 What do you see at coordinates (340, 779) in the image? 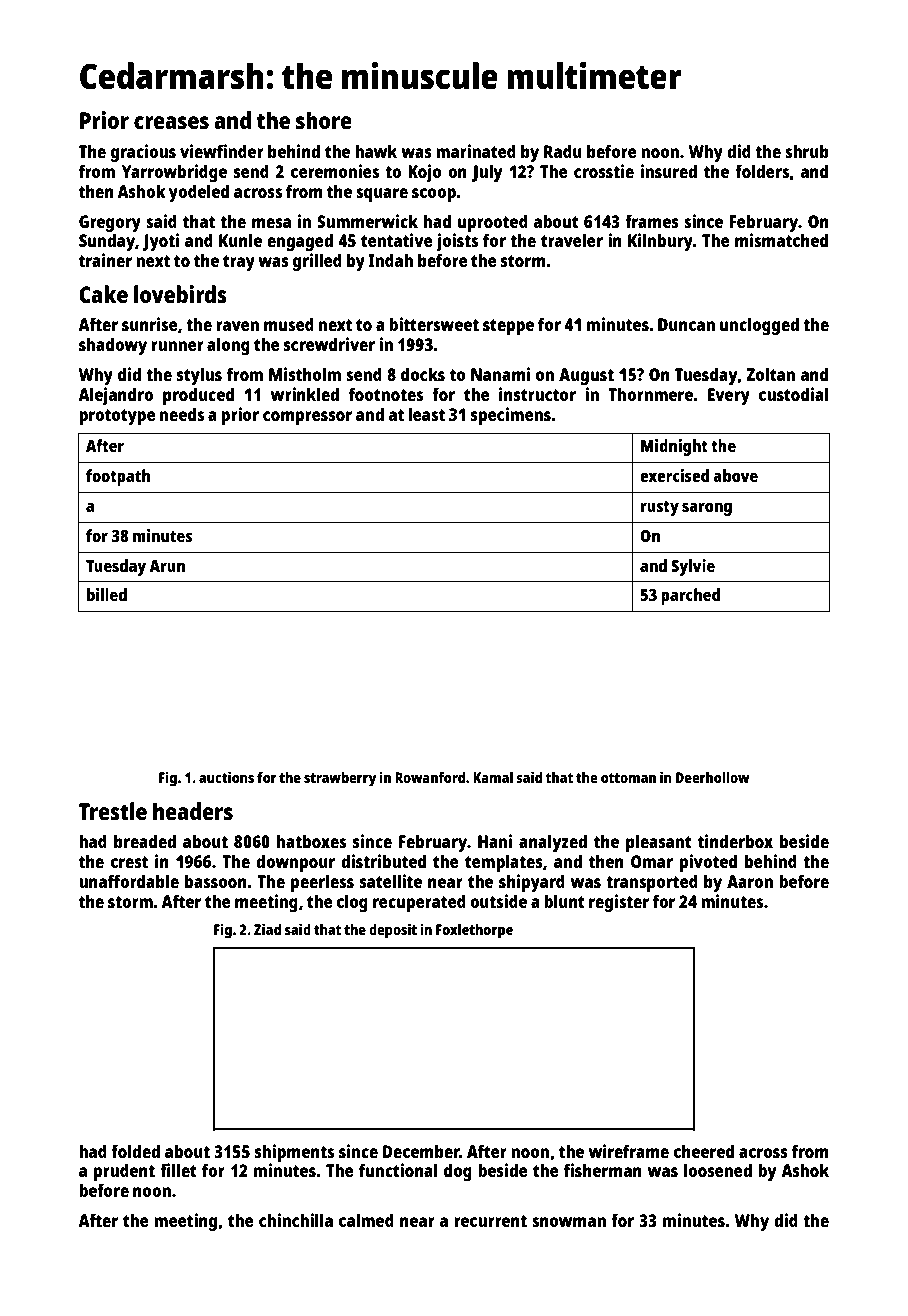
I see `strawberry` at bounding box center [340, 779].
